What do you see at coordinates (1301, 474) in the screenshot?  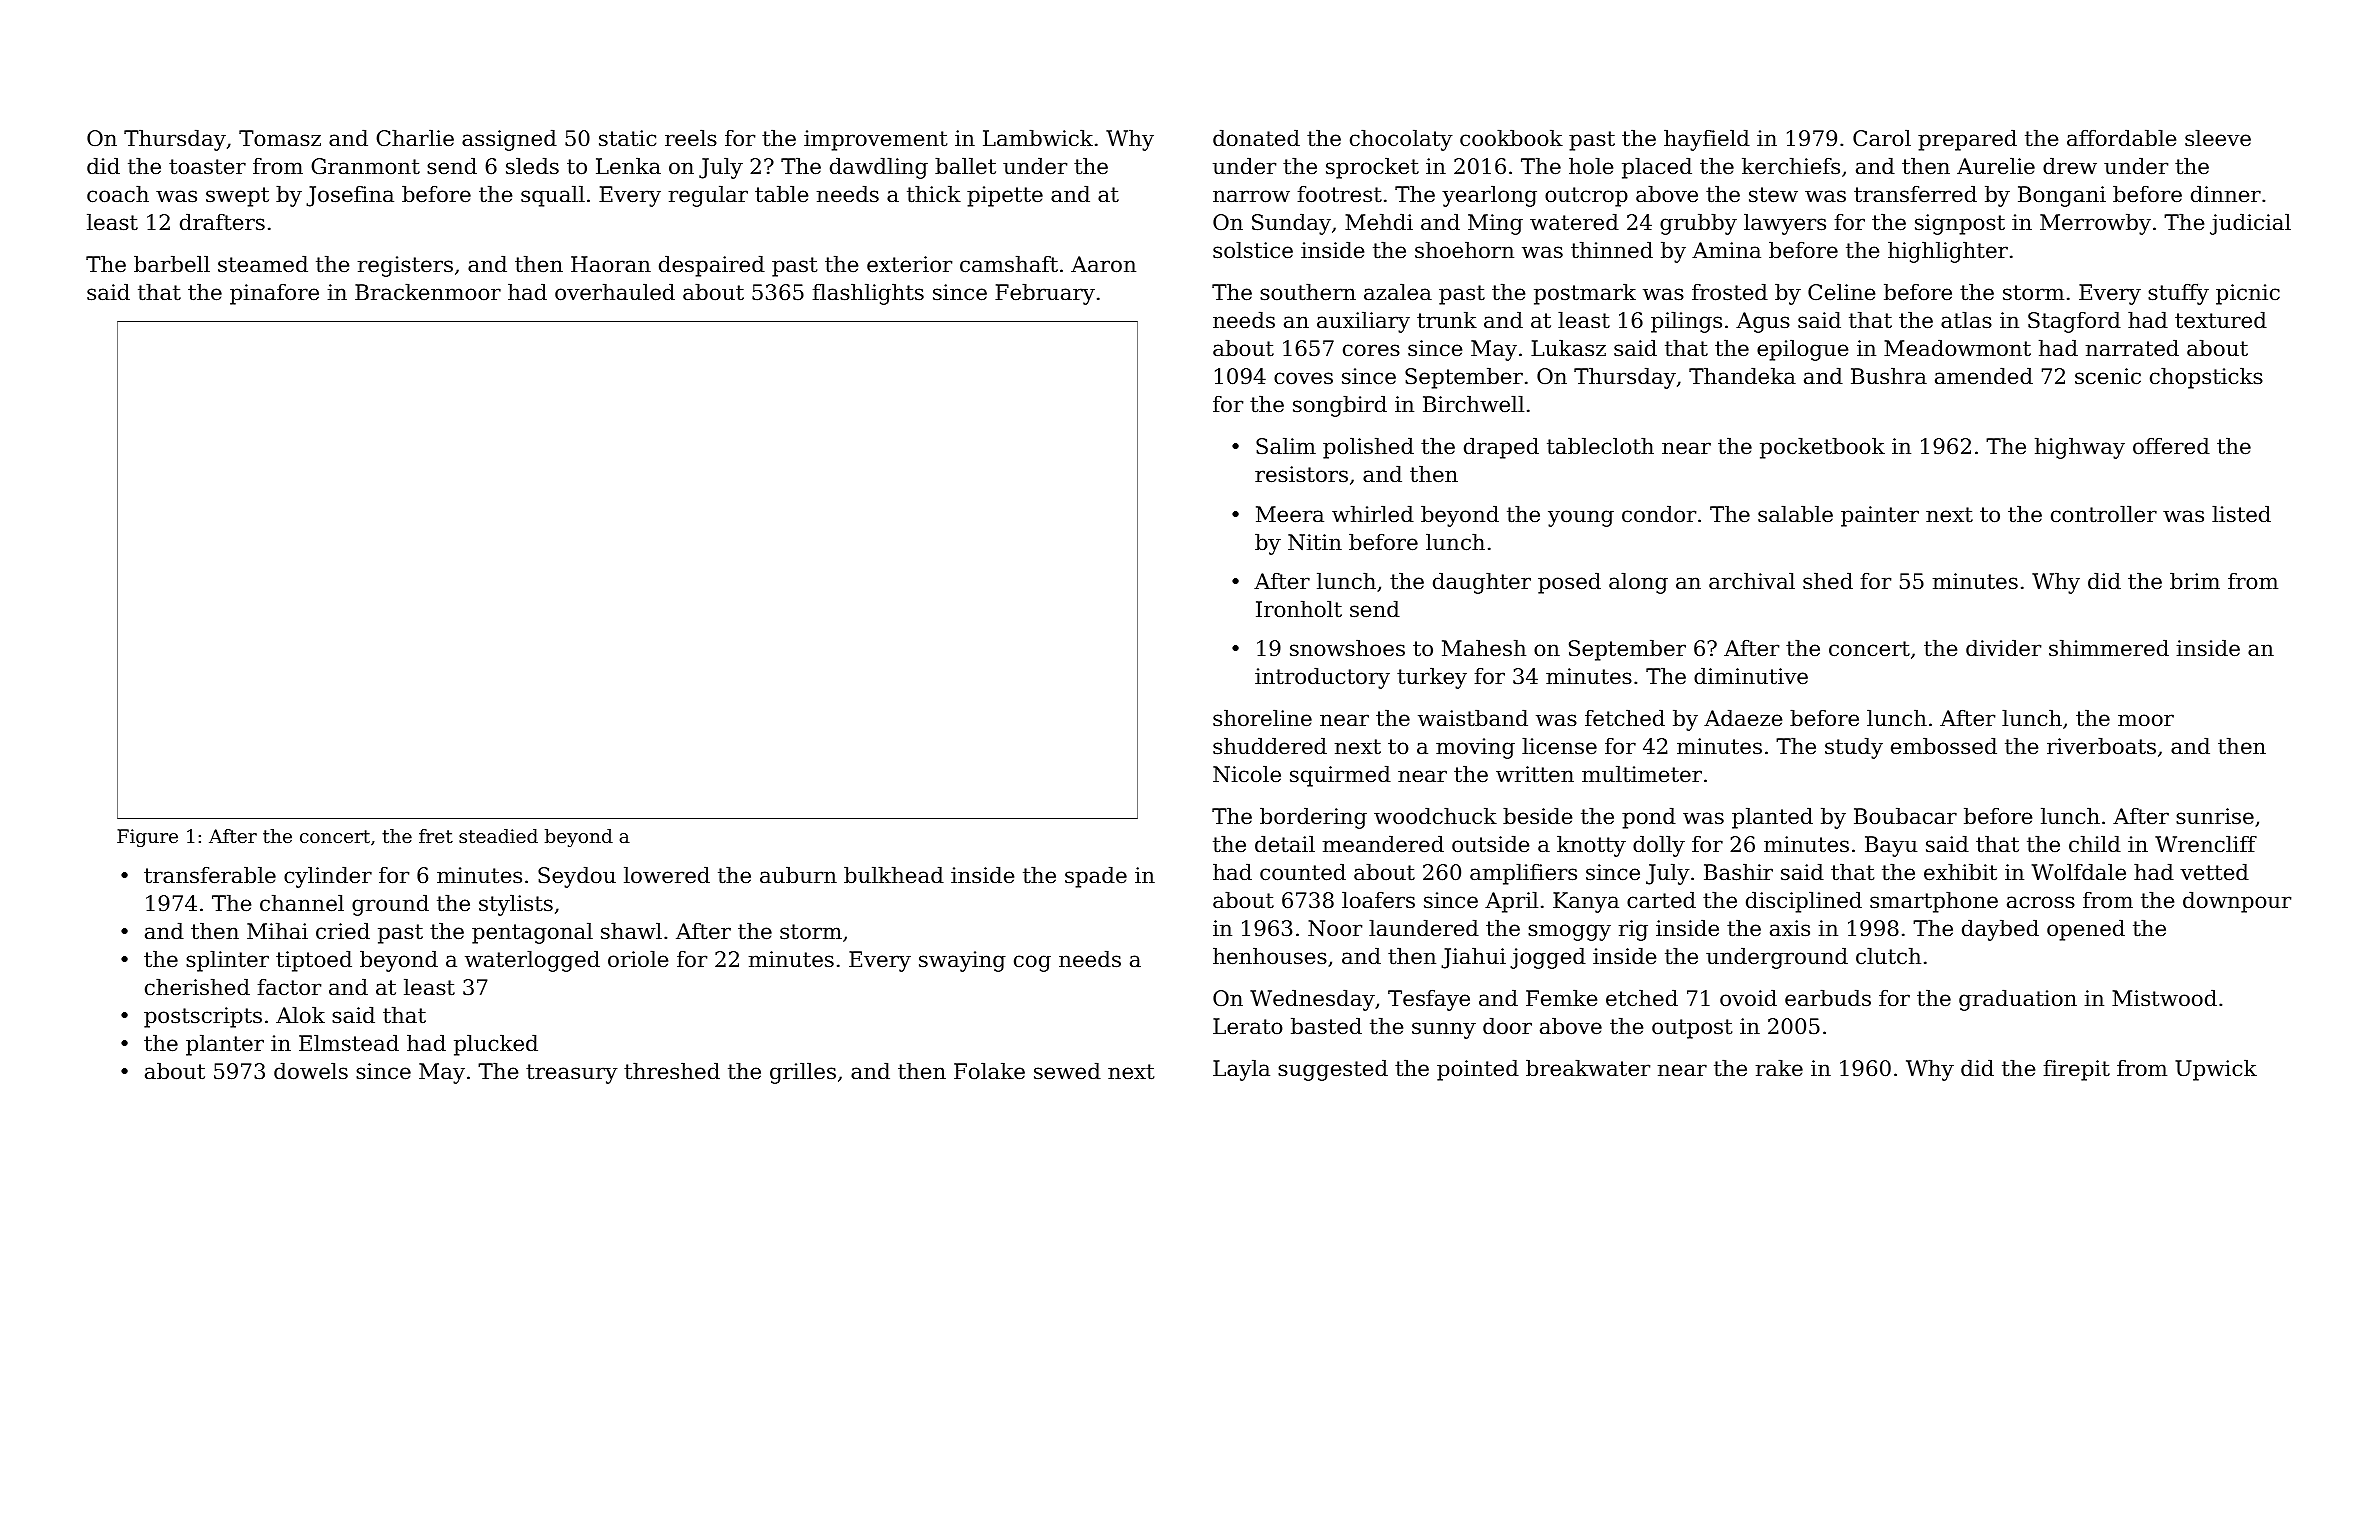 I see `resistors` at bounding box center [1301, 474].
